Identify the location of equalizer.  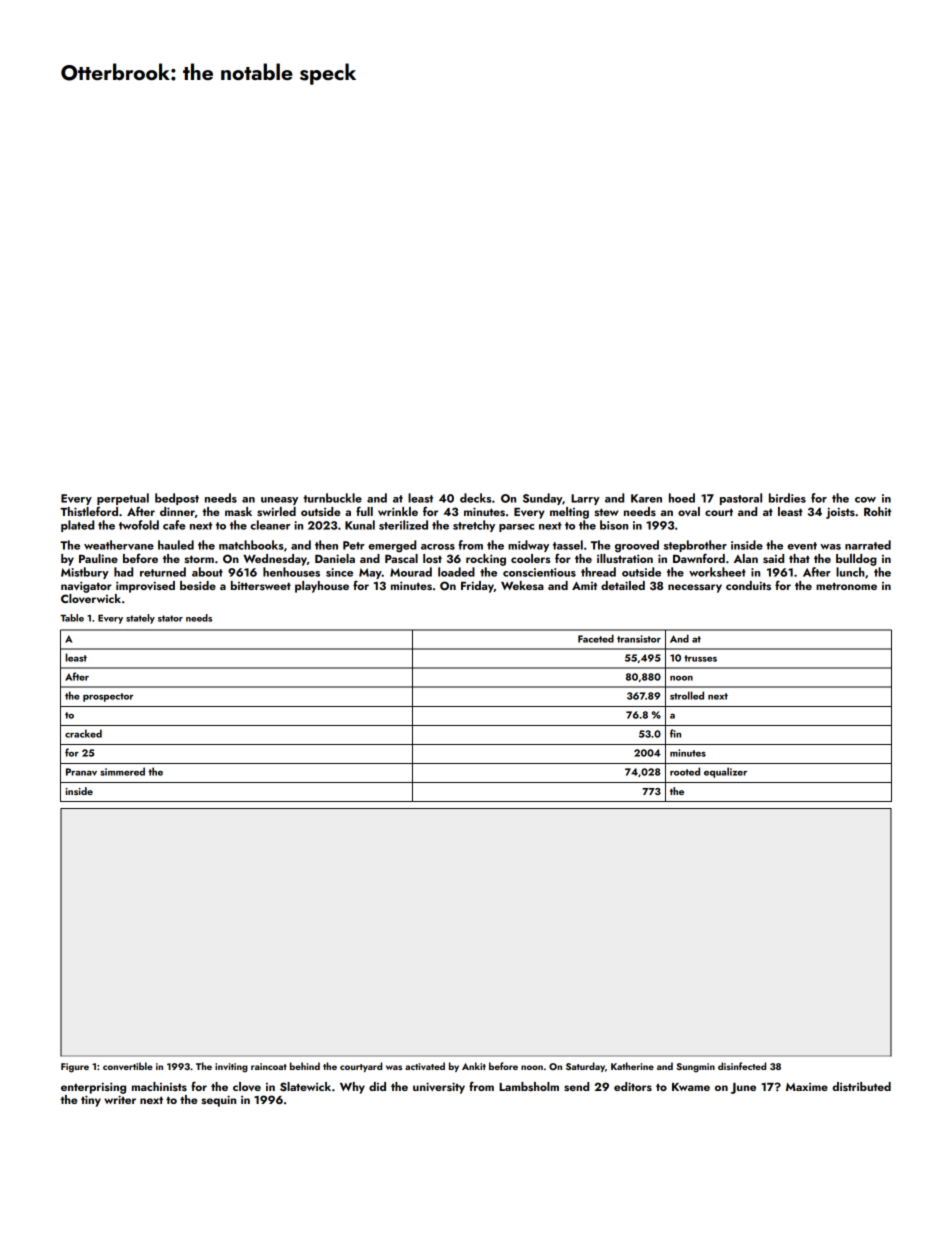
(725, 772).
